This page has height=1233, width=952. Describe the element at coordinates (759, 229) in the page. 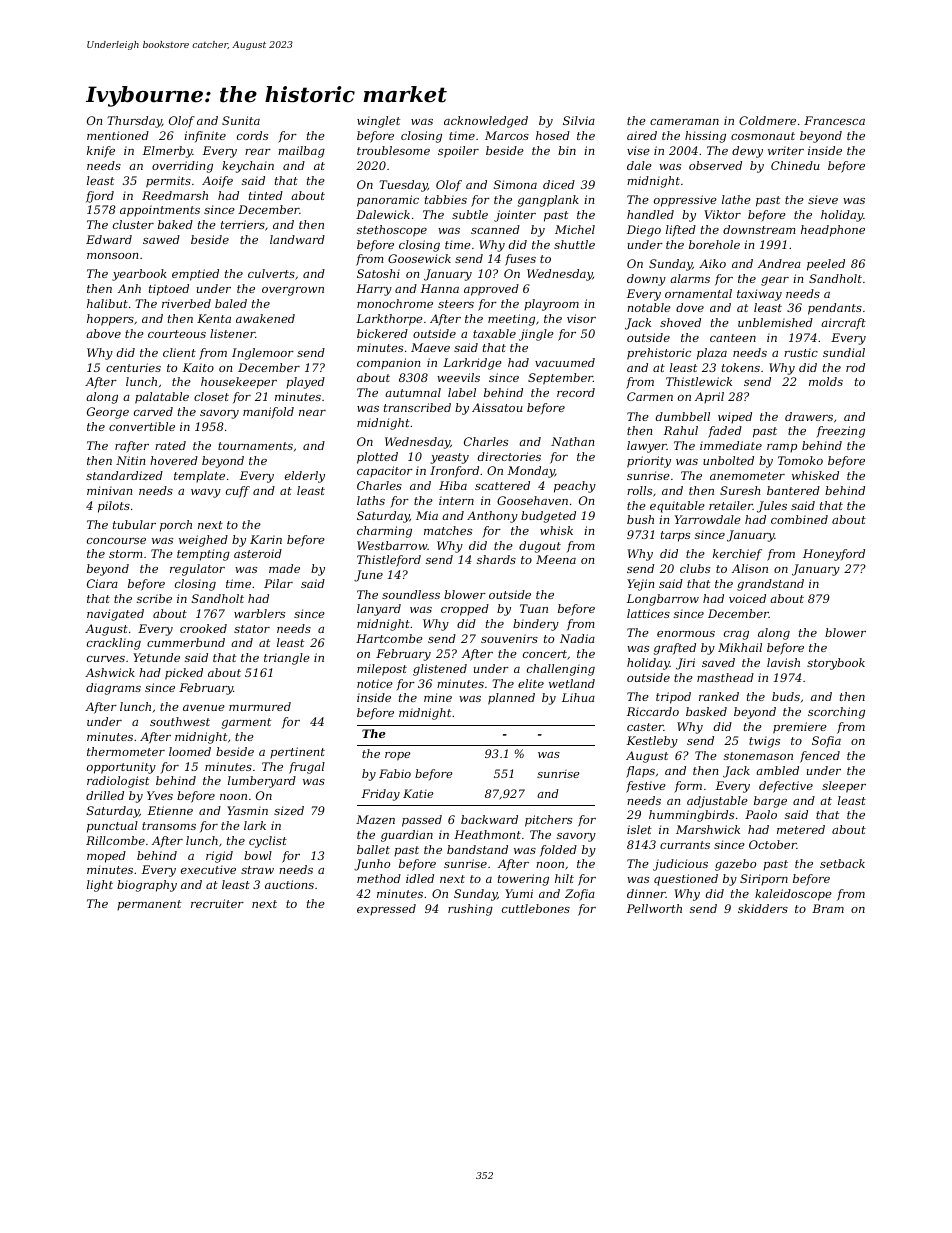

I see `downstream` at that location.
